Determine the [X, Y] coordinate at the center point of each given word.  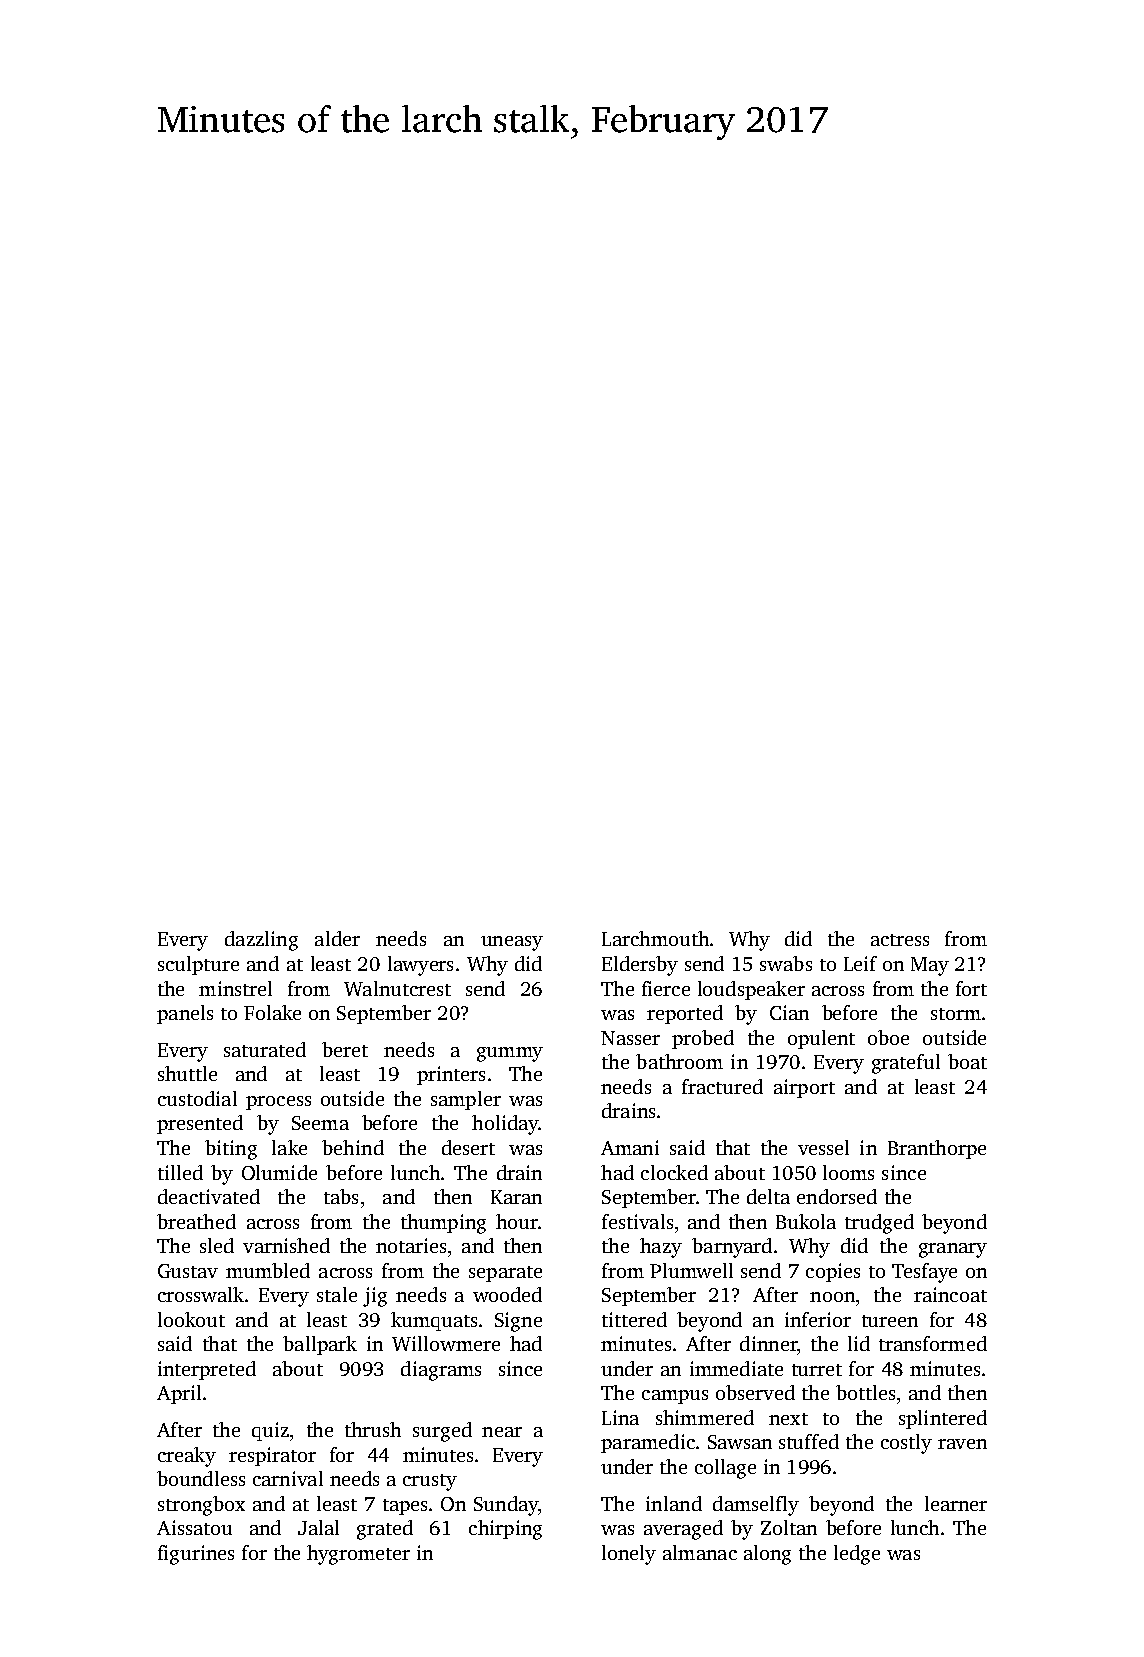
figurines [196, 1555]
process [278, 1103]
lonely [629, 1555]
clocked [674, 1172]
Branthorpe [937, 1149]
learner [956, 1503]
